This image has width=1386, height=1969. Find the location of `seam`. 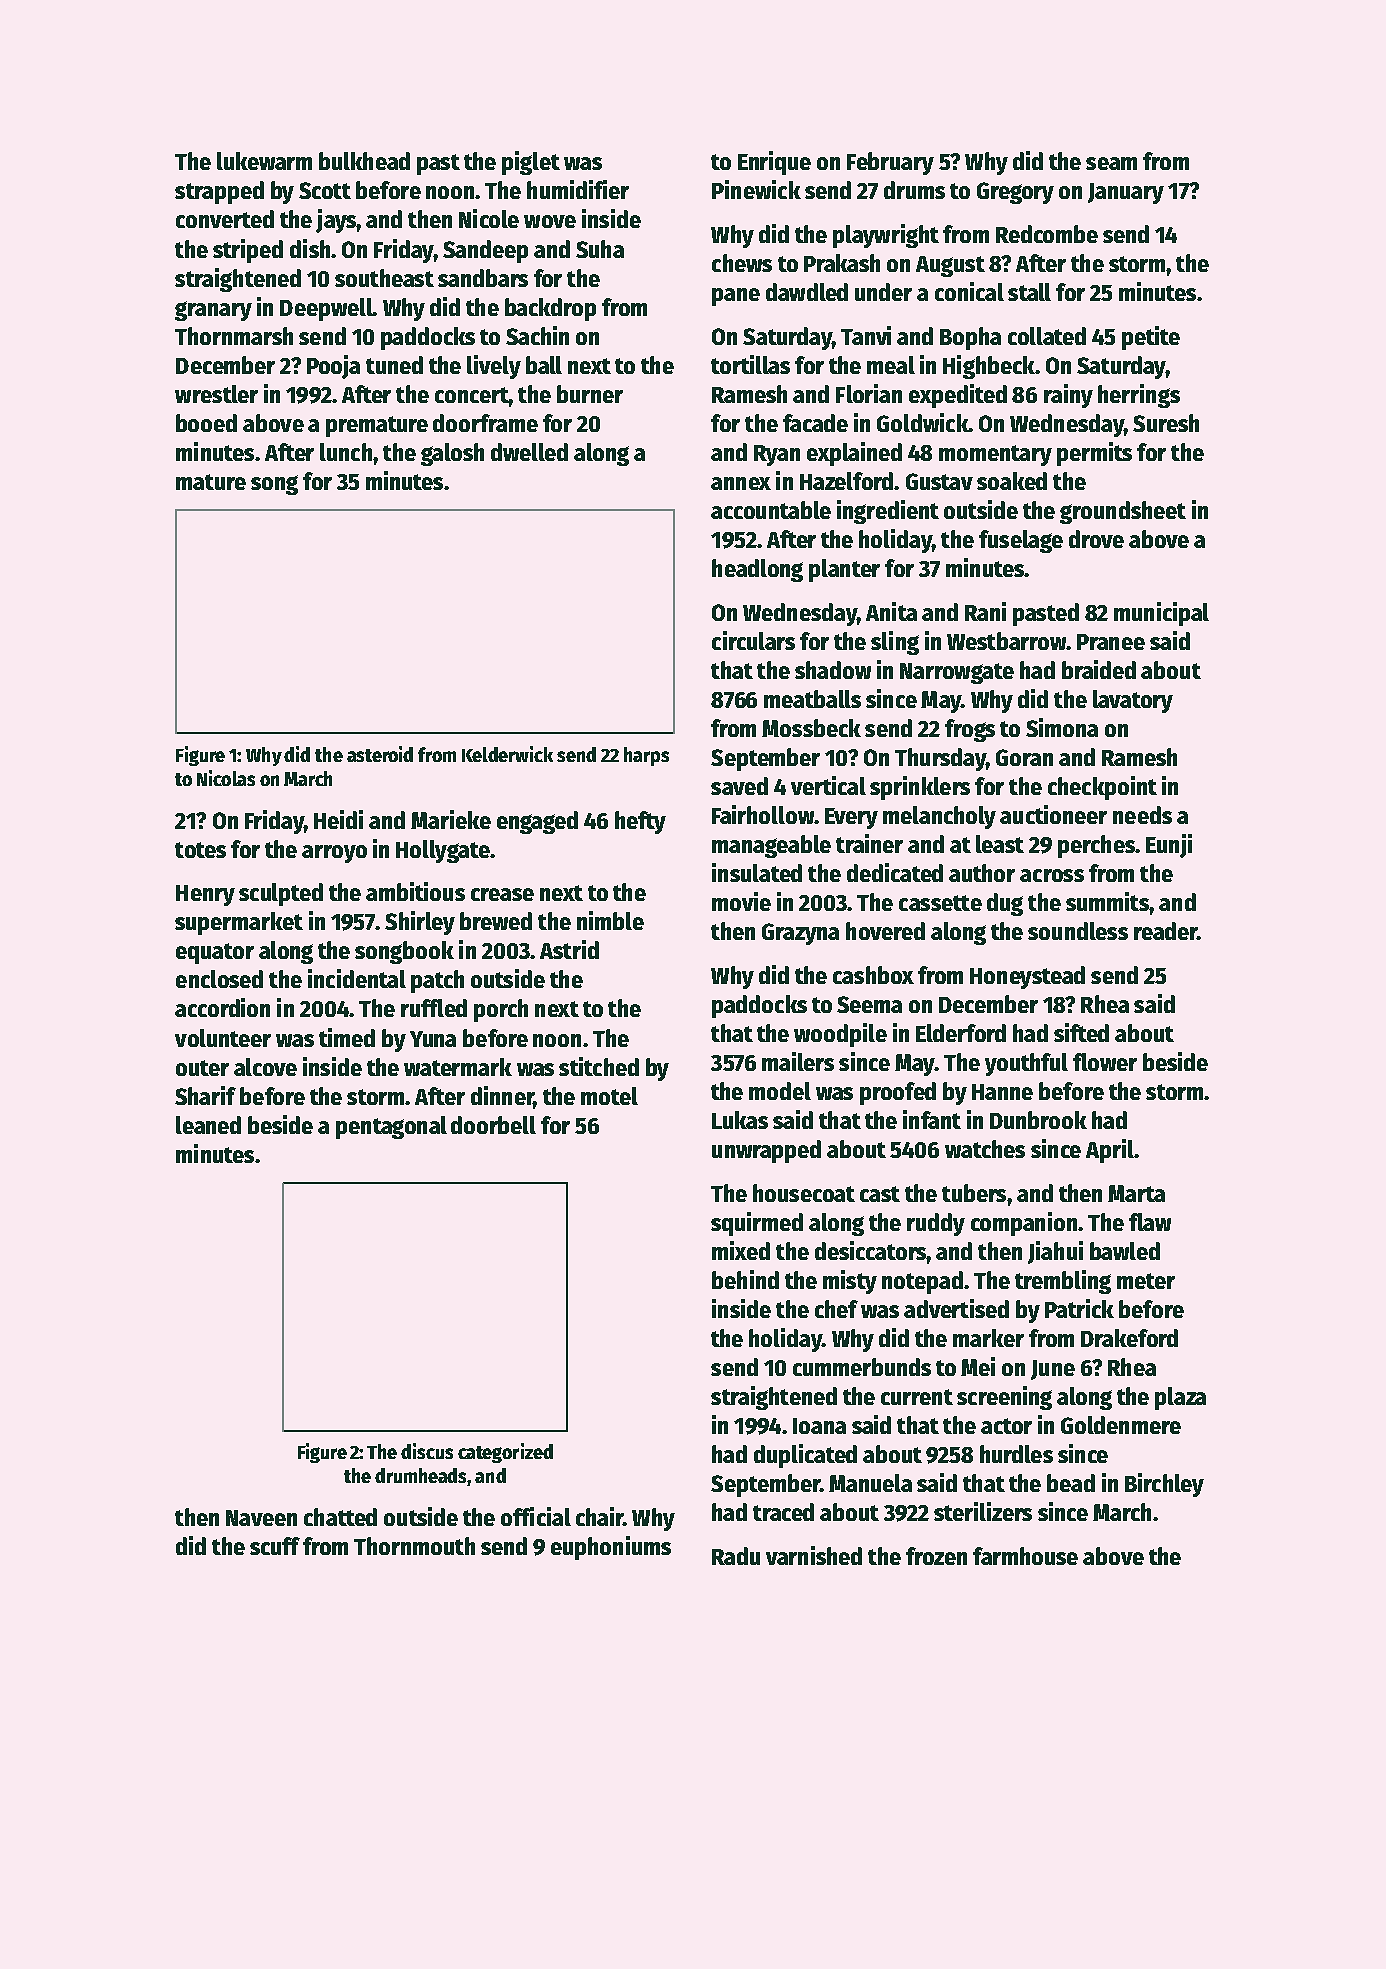

seam is located at coordinates (1111, 163).
